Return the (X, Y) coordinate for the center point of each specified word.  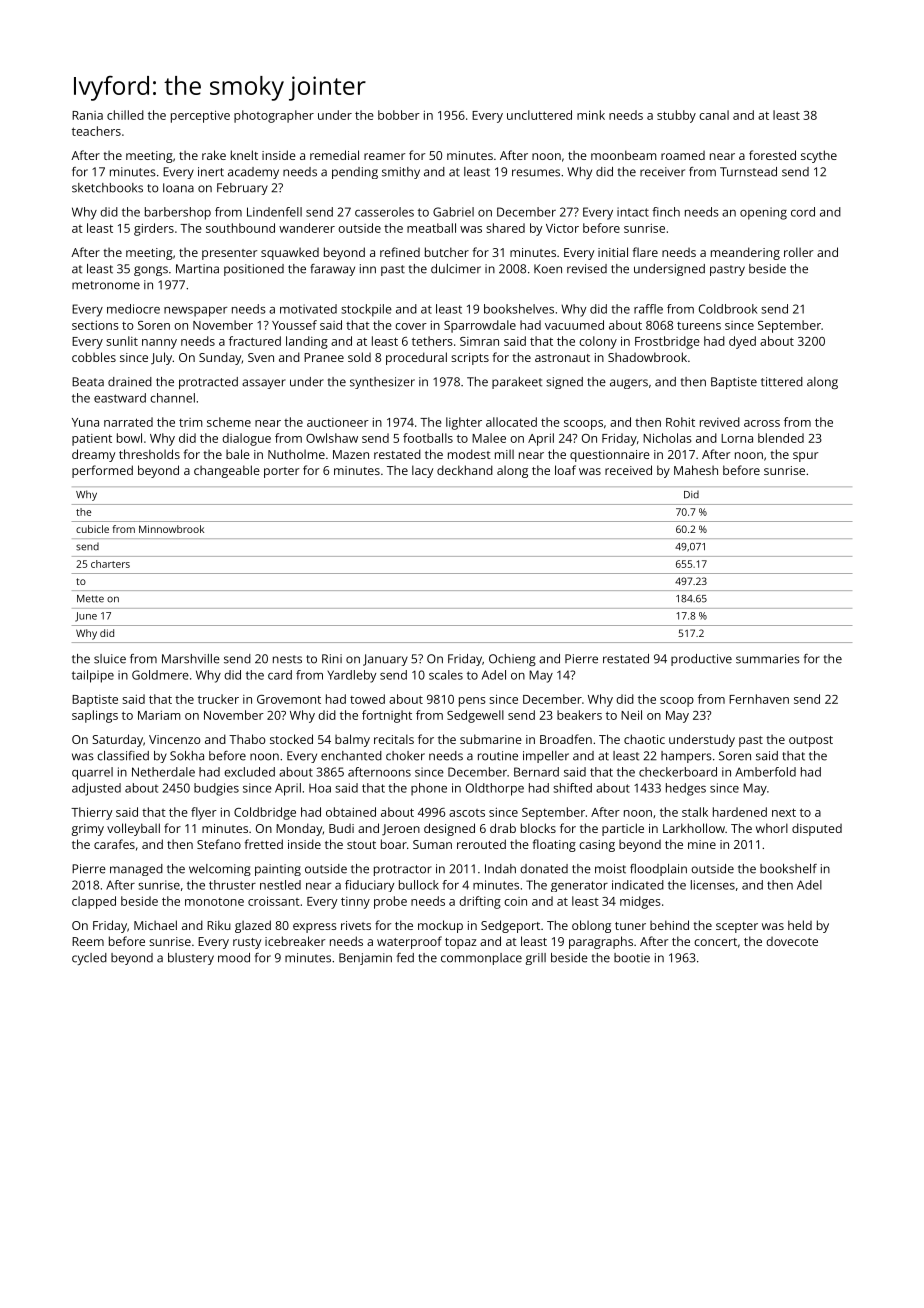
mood (234, 958)
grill (535, 959)
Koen (548, 269)
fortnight (387, 716)
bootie (632, 958)
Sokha (187, 756)
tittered (782, 382)
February (242, 189)
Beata (88, 382)
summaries (768, 659)
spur (805, 457)
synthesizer (382, 383)
